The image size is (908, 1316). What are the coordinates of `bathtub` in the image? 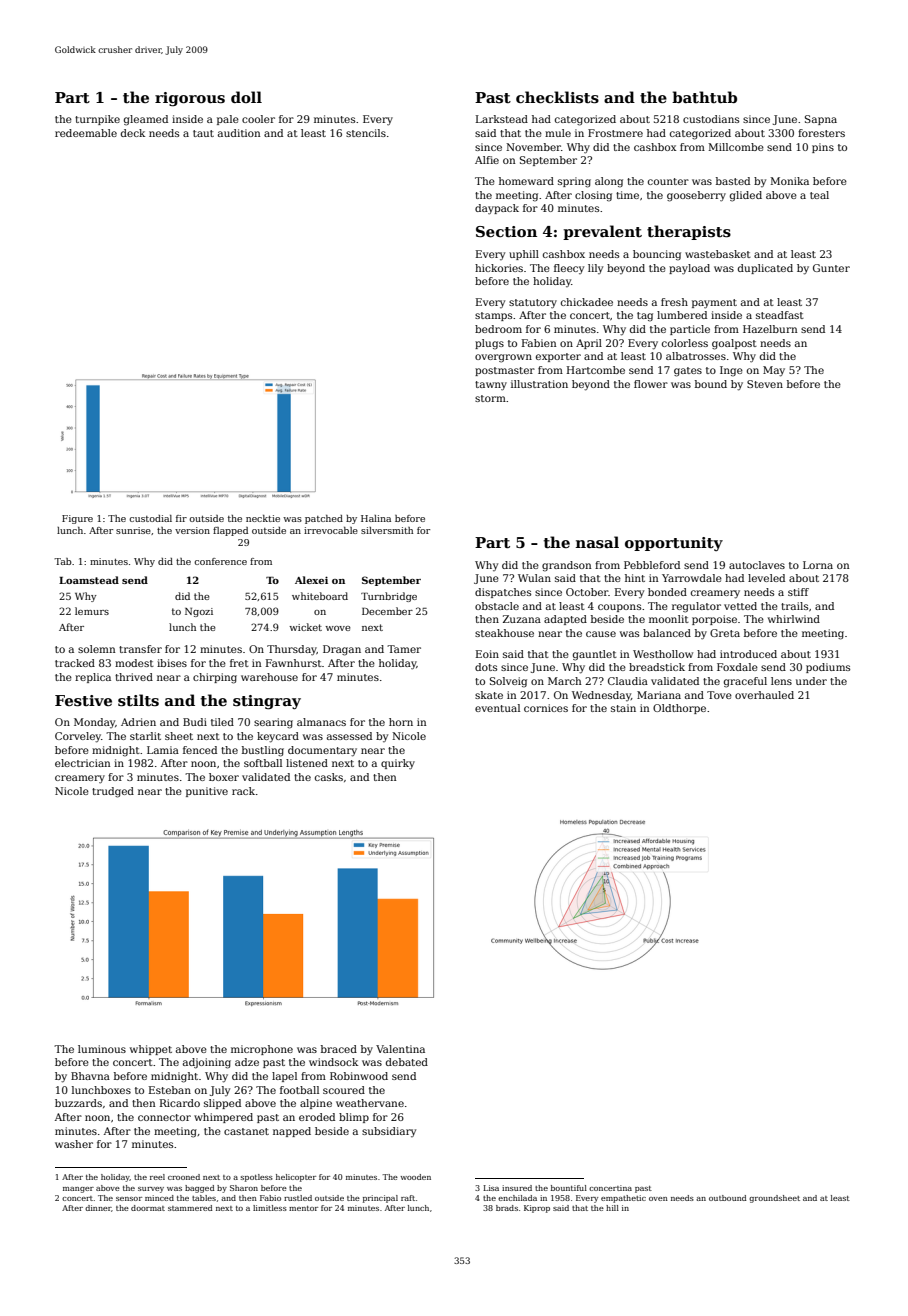 It's located at (704, 97).
